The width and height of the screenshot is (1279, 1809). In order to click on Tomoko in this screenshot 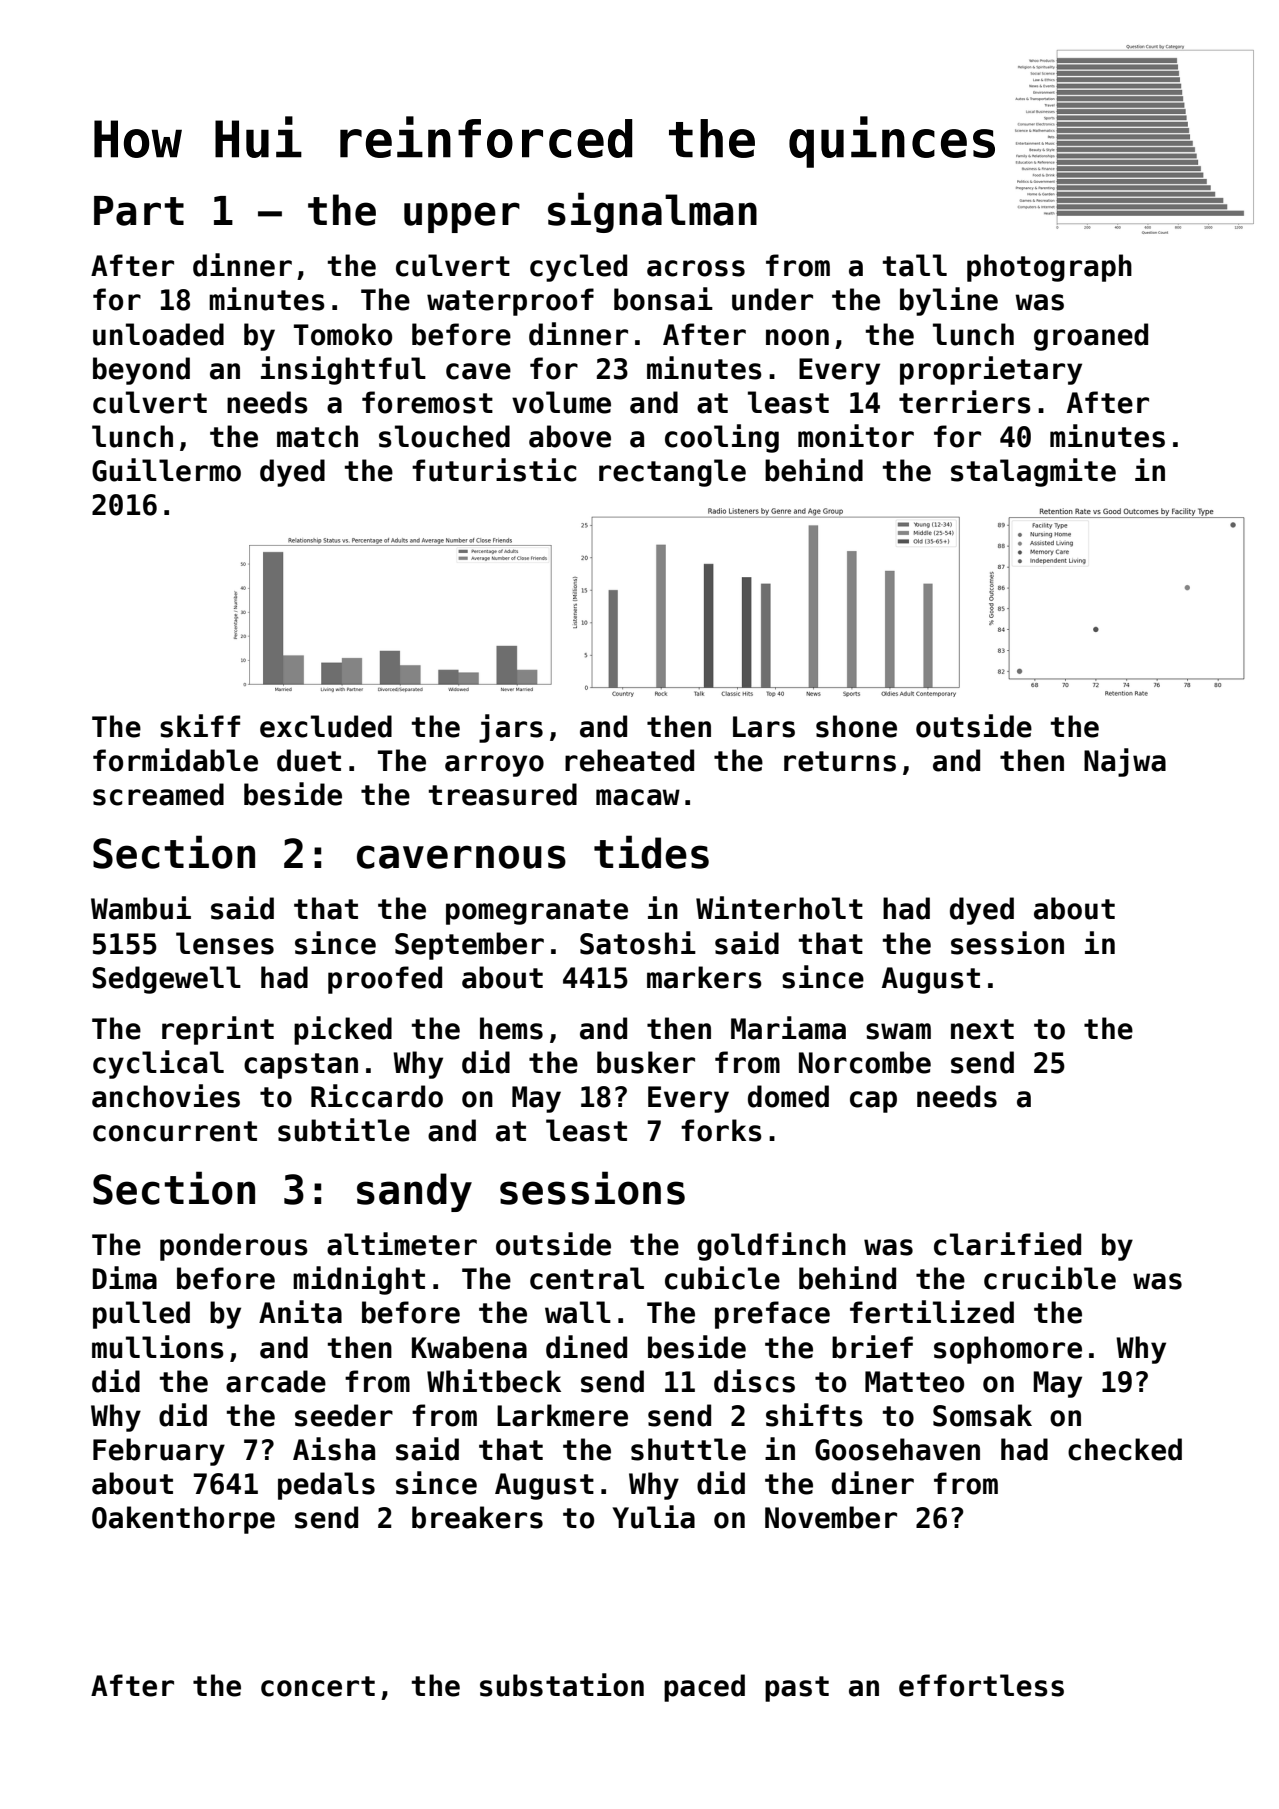, I will do `click(343, 334)`.
